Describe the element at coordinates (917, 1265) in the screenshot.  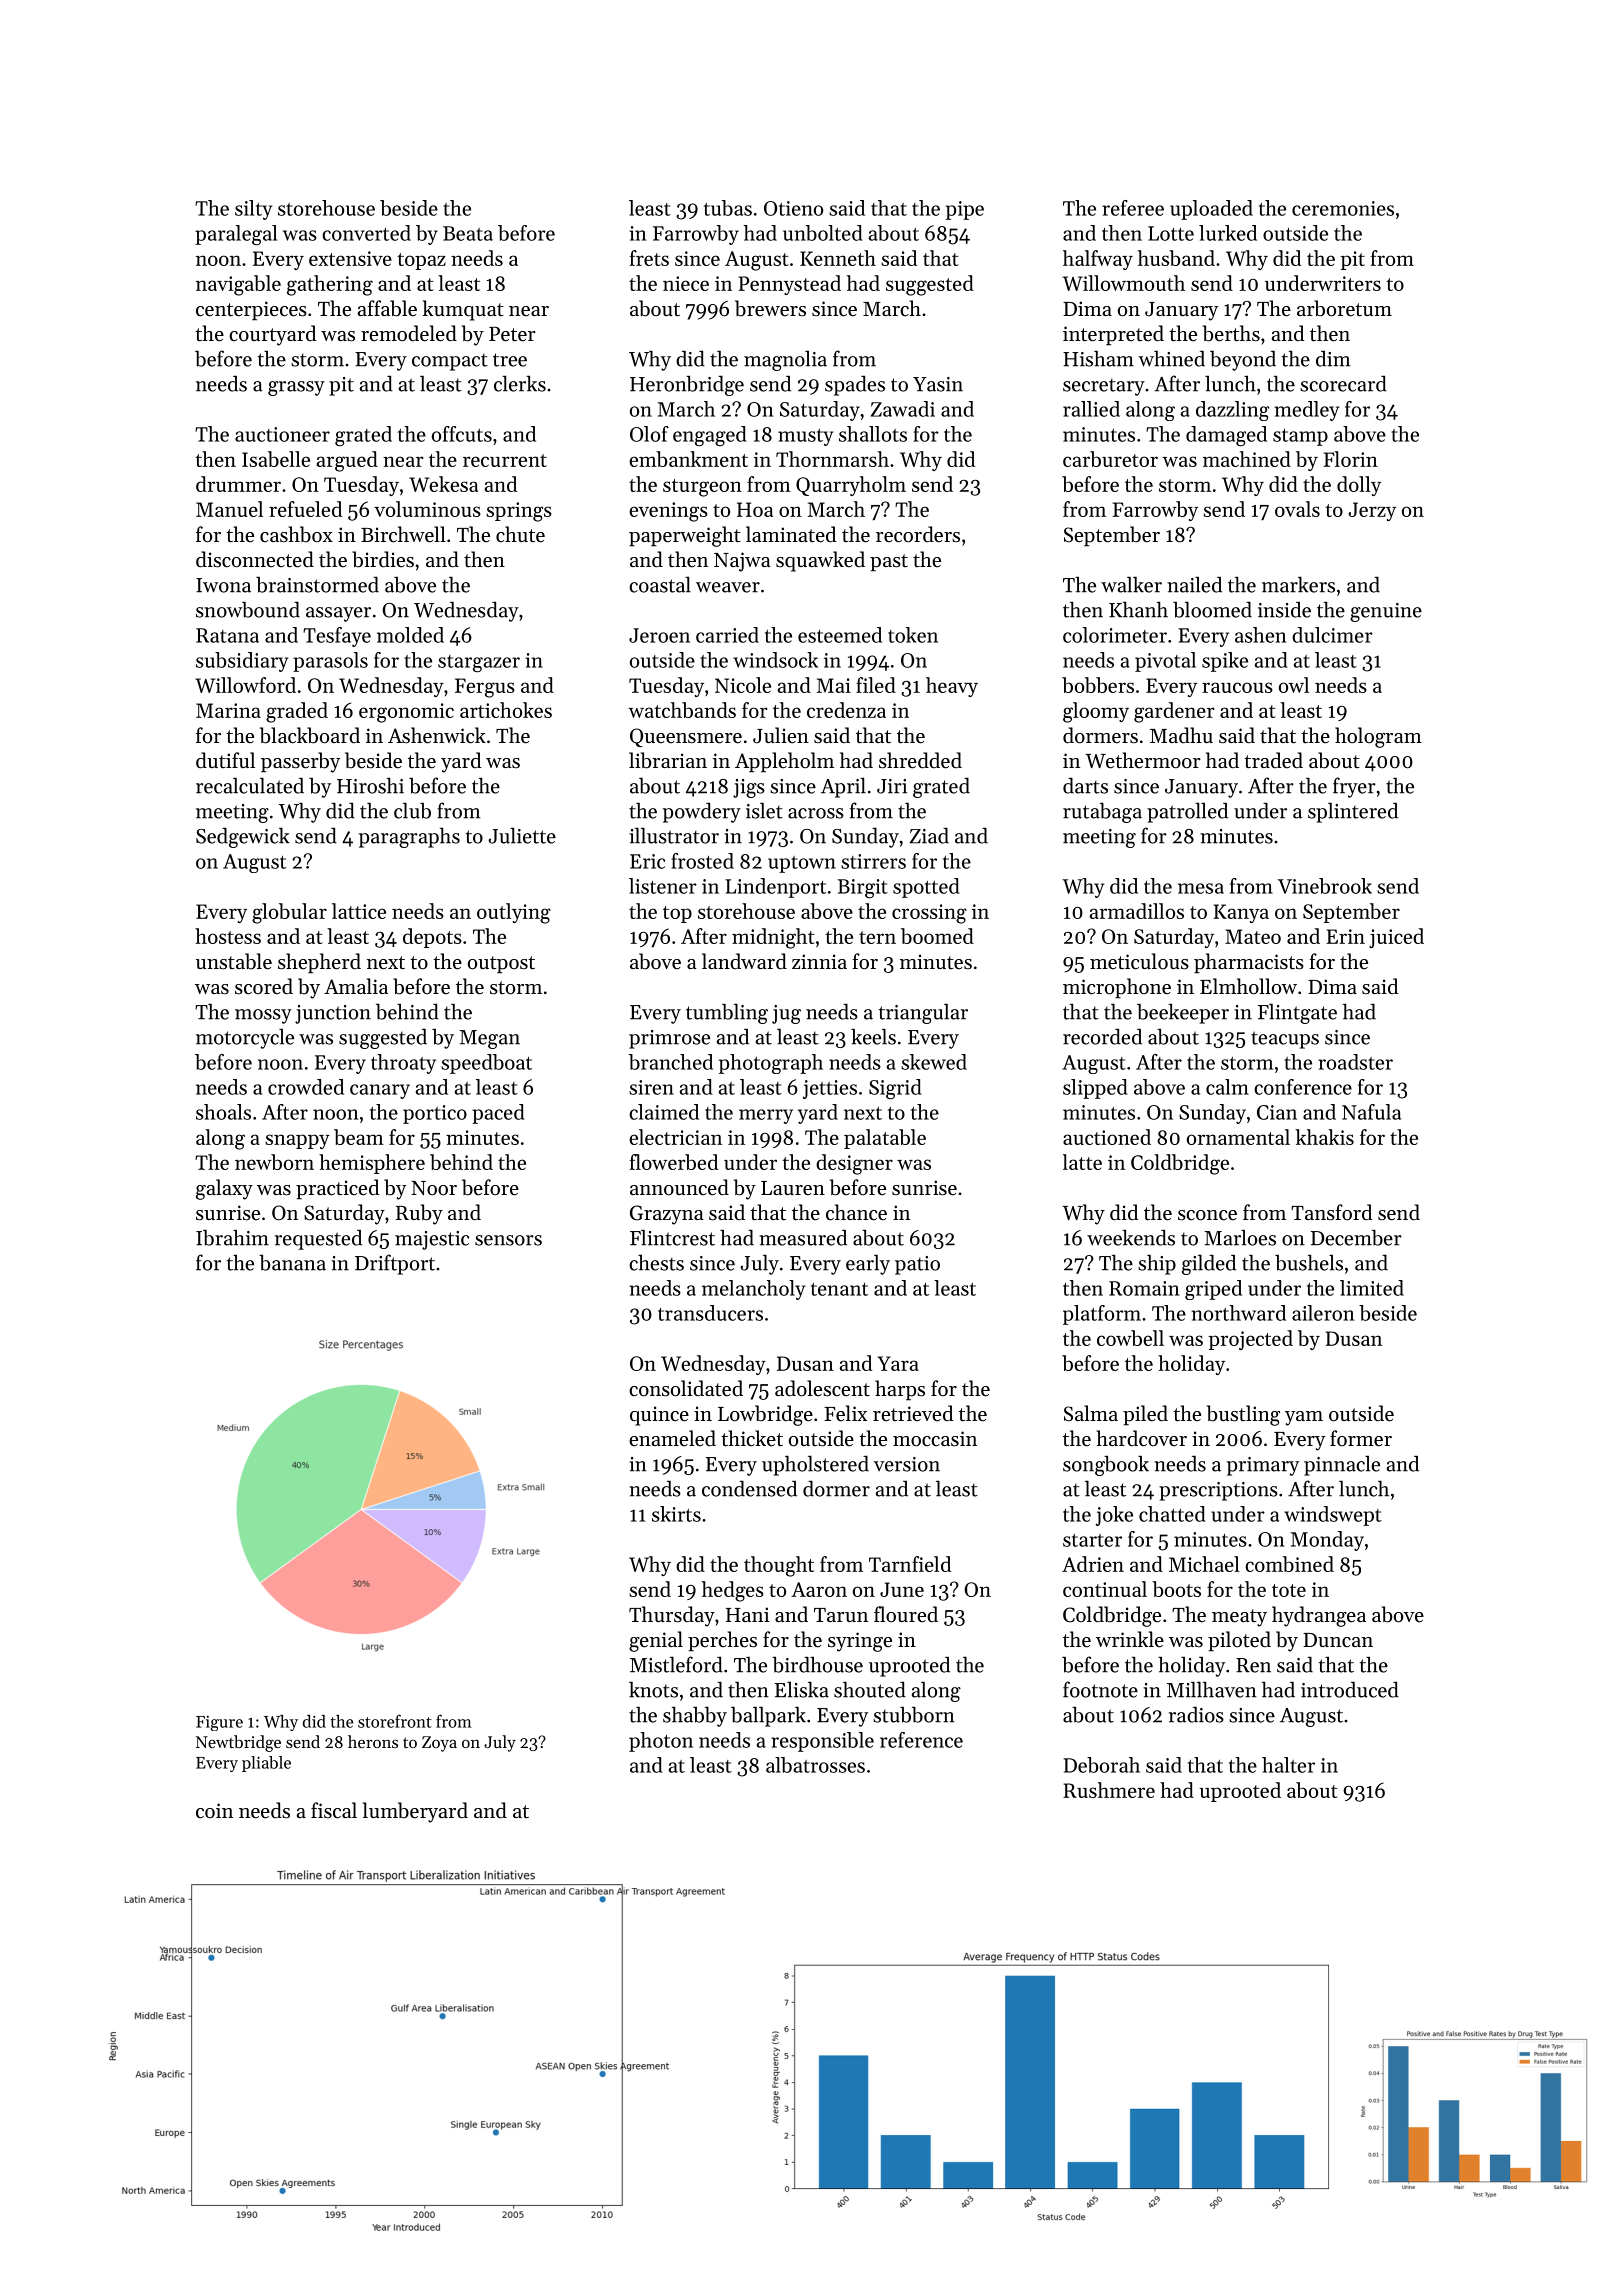
I see `patio` at that location.
